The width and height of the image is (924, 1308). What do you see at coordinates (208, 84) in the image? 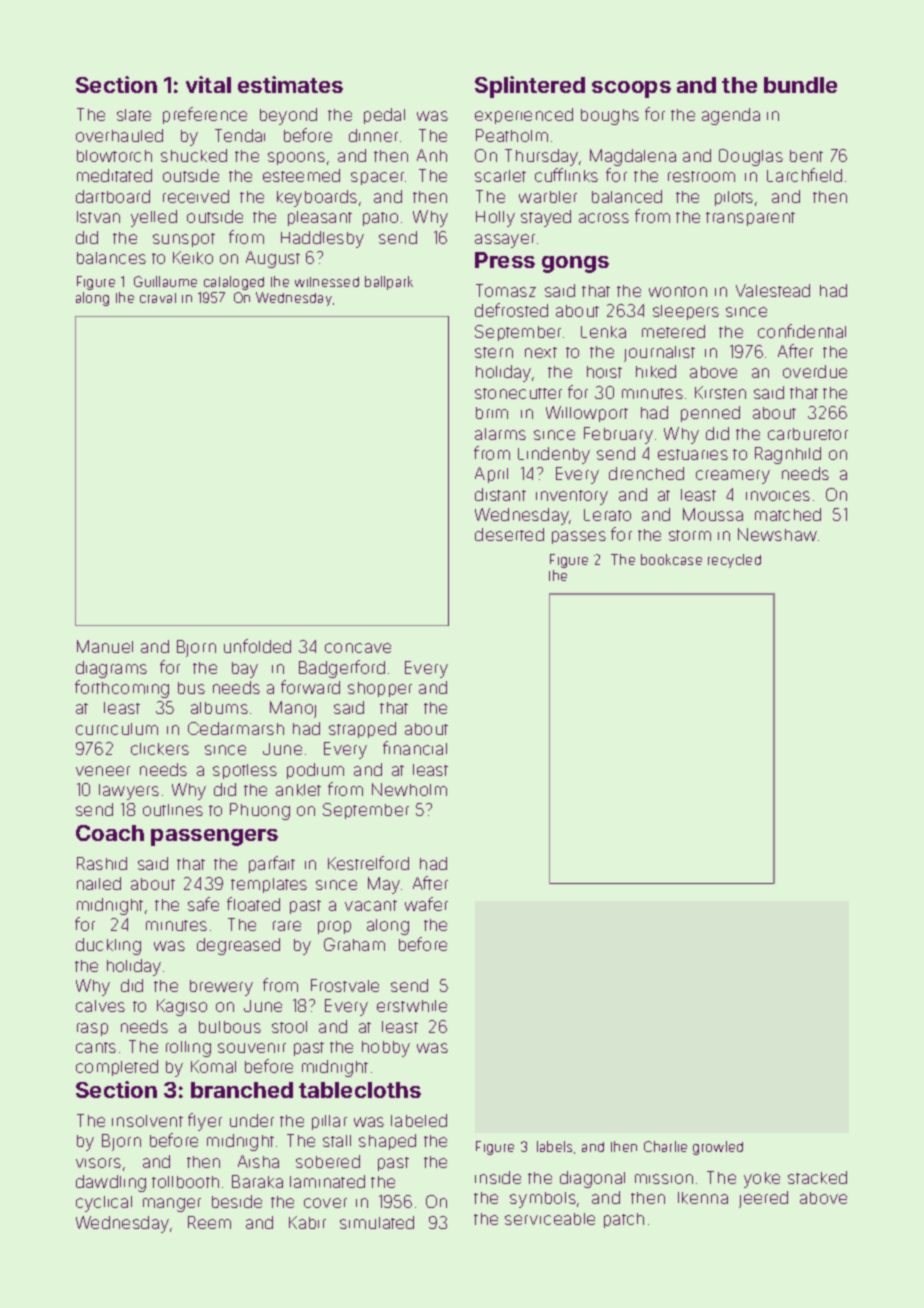
I see `vital` at bounding box center [208, 84].
